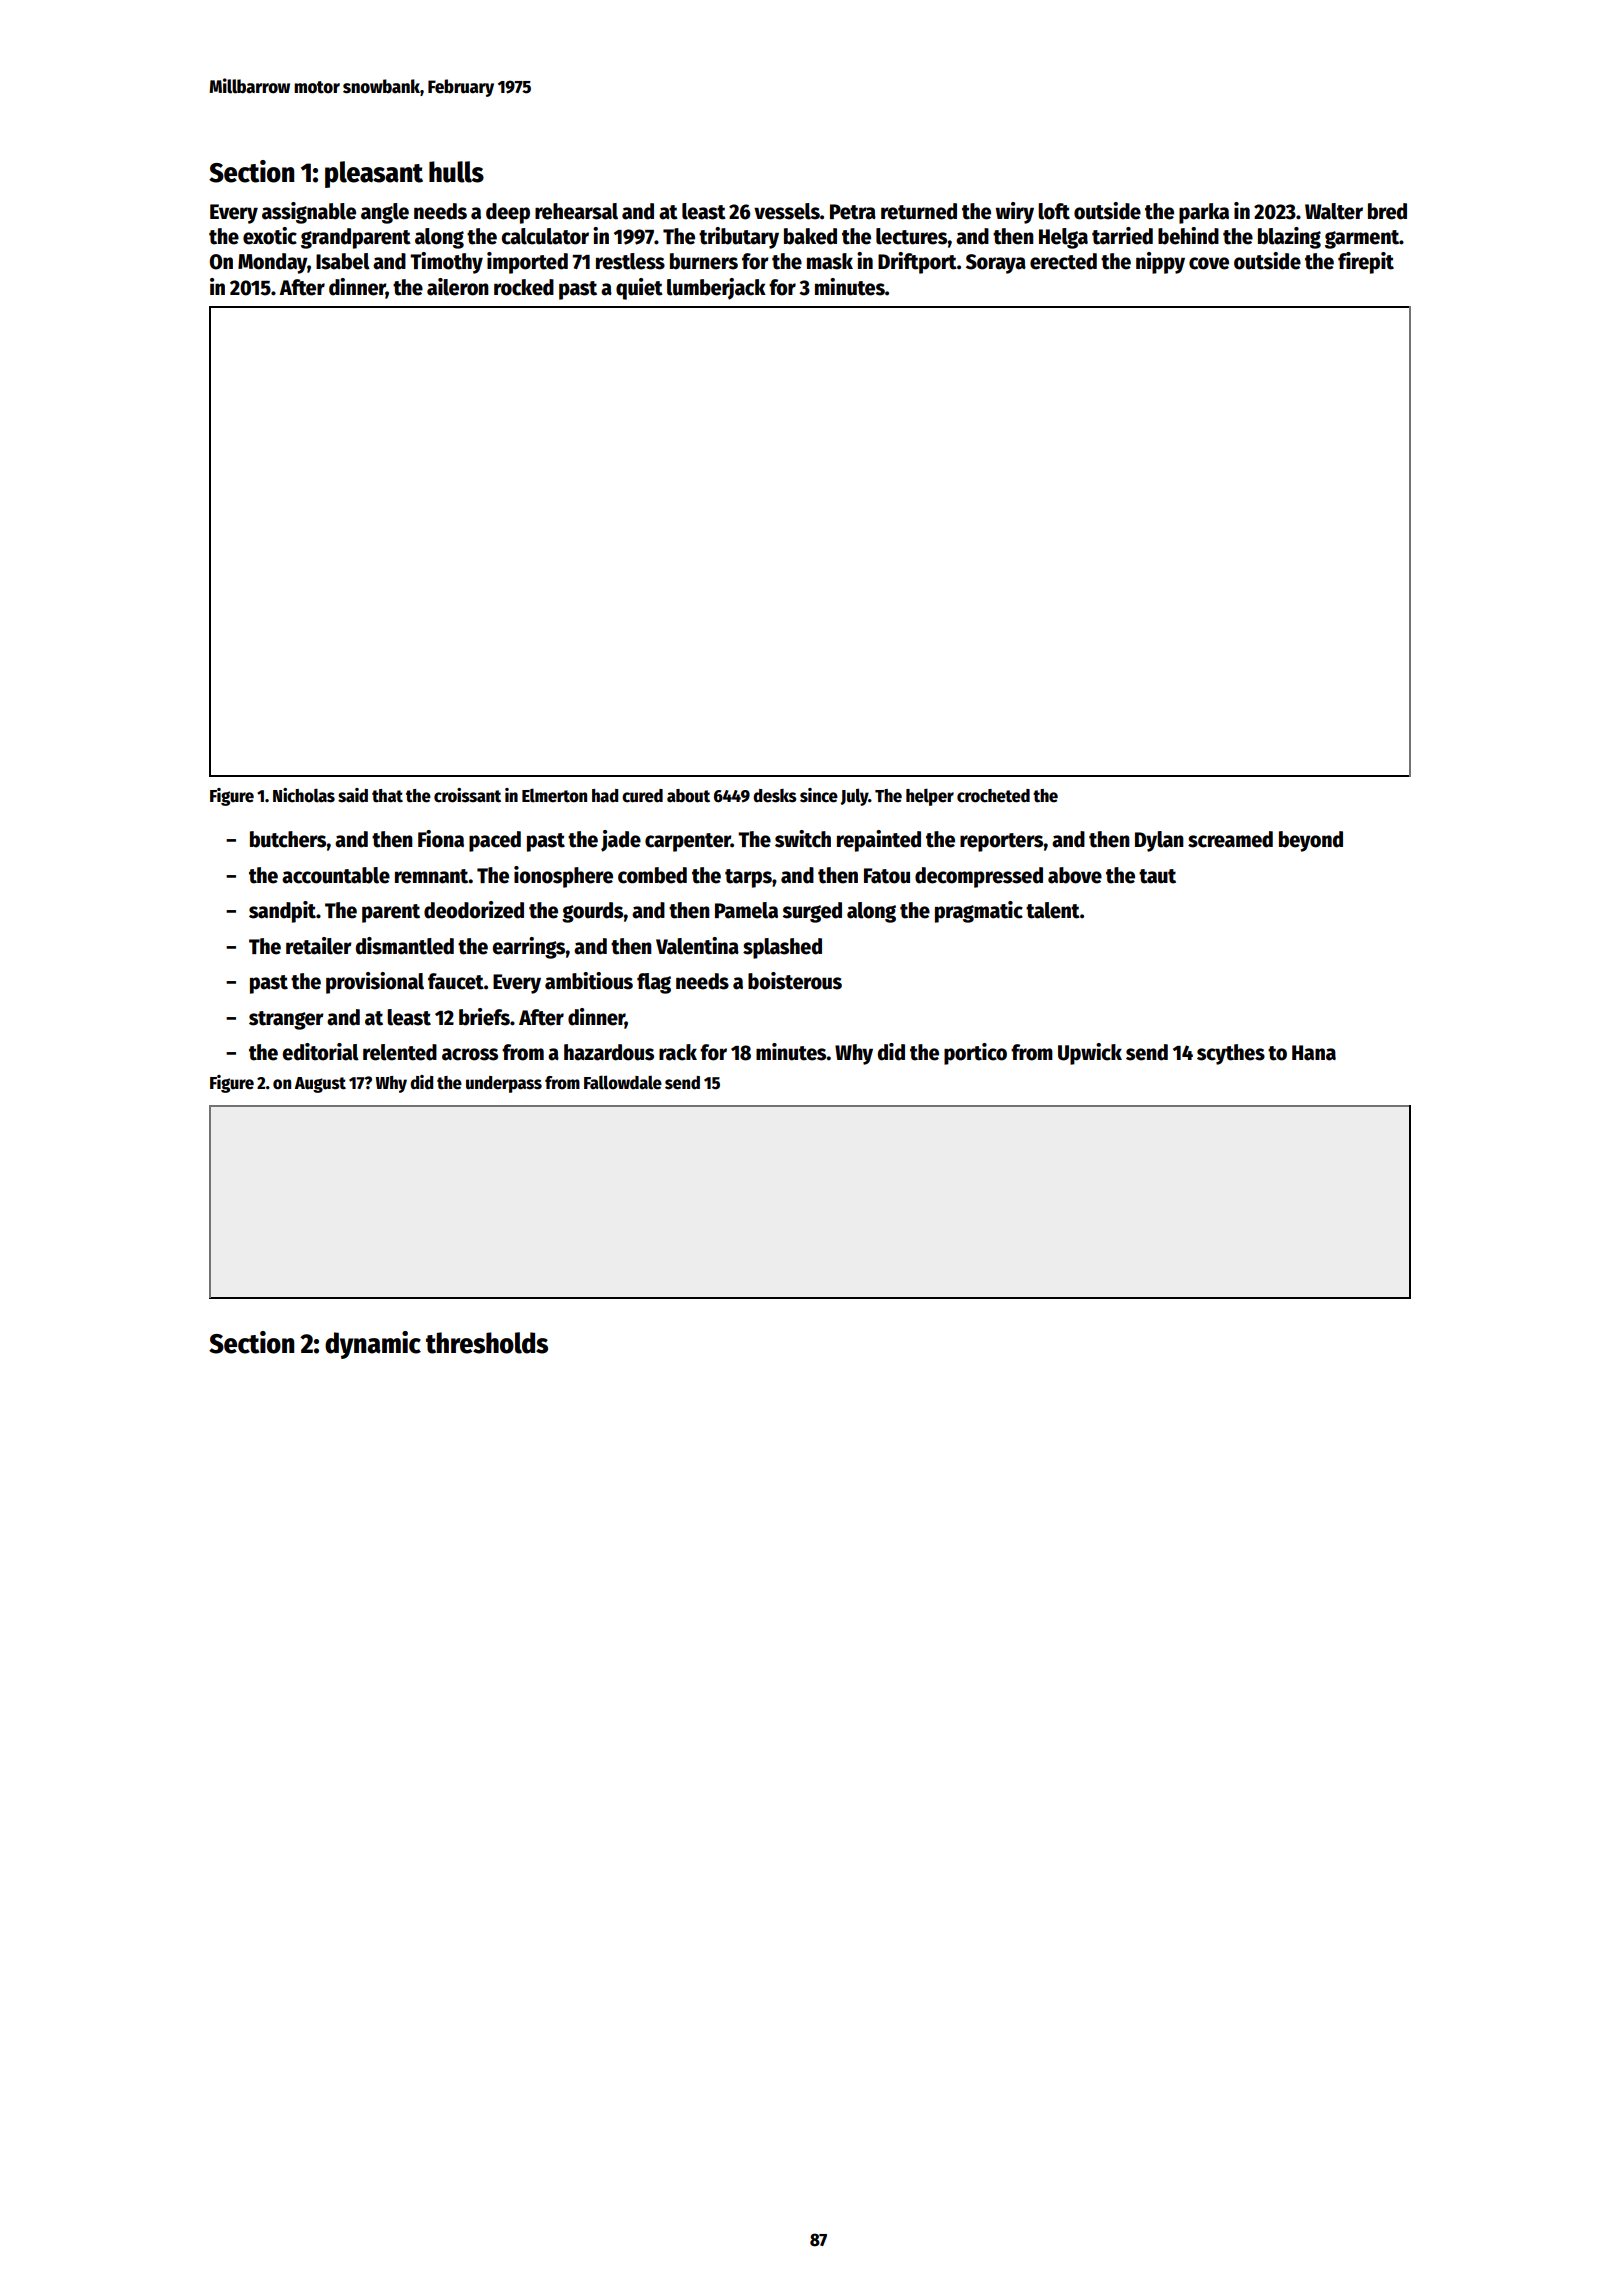 The width and height of the page is (1620, 2292). I want to click on dynamic, so click(373, 1345).
